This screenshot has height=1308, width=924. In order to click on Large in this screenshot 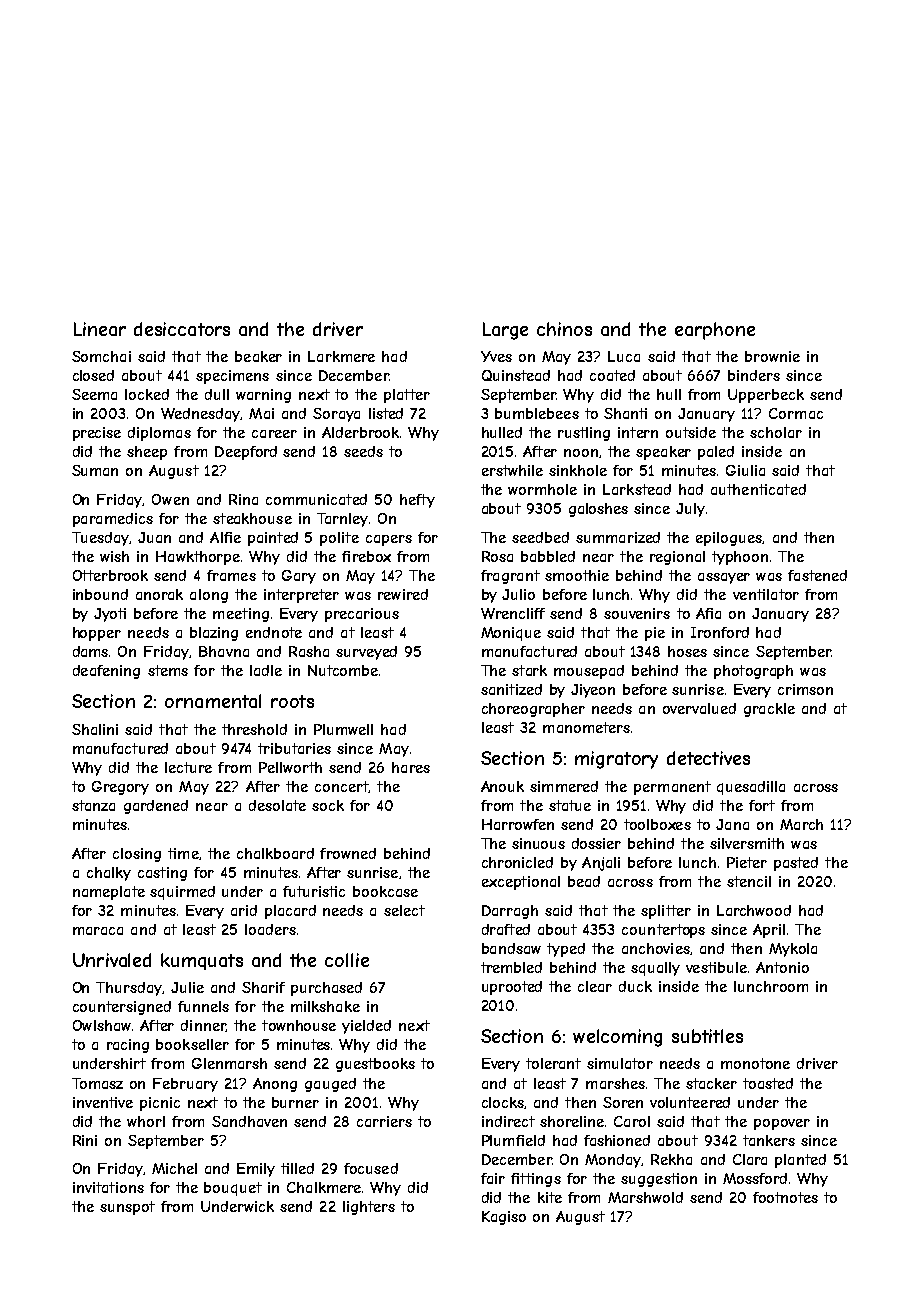, I will do `click(505, 331)`.
